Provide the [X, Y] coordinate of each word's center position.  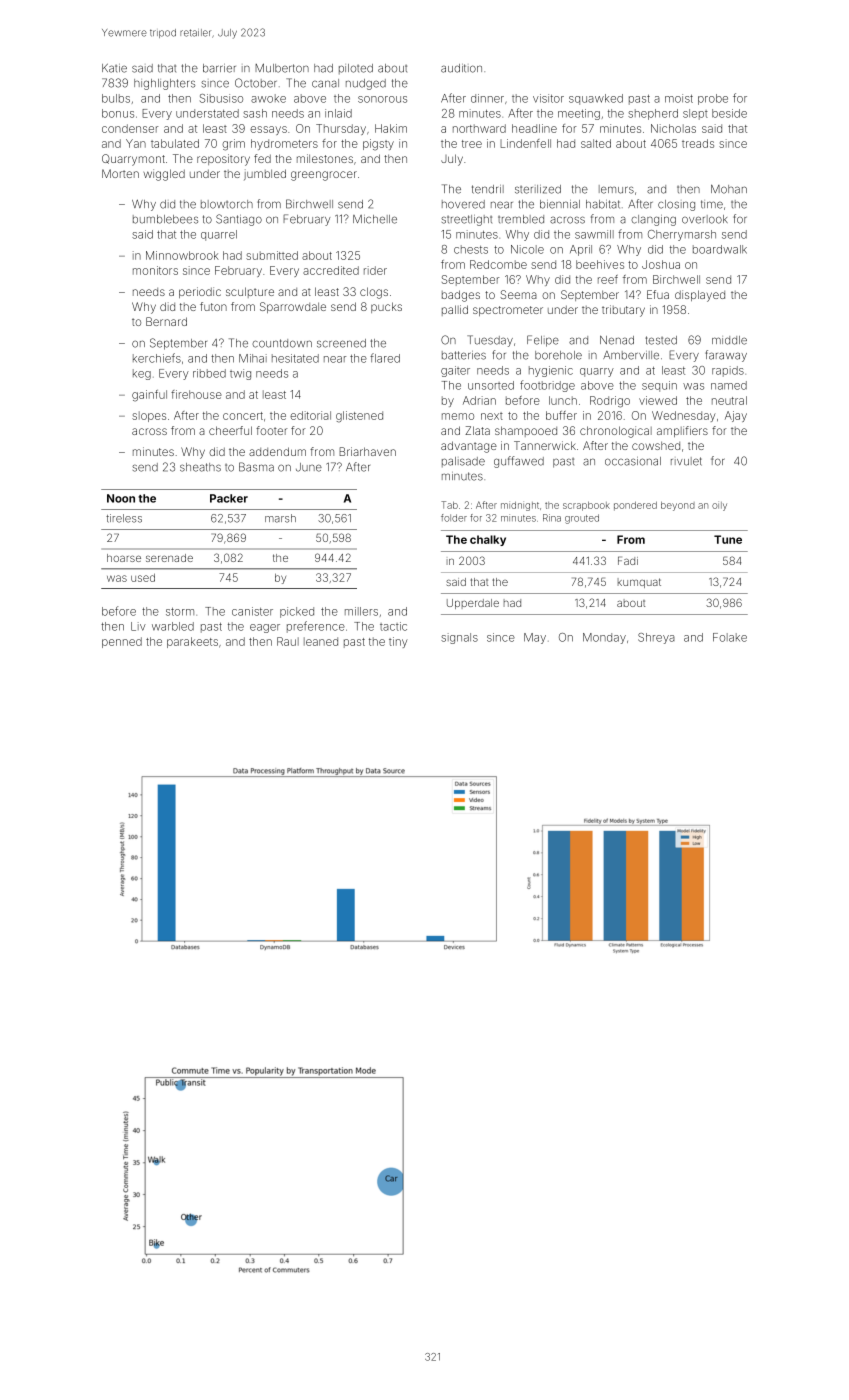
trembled [521, 219]
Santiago [239, 220]
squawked [596, 99]
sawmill [594, 234]
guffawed [519, 462]
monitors [155, 270]
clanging [653, 220]
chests [471, 249]
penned [122, 642]
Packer [229, 498]
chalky [488, 540]
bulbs [116, 98]
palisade [463, 462]
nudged [366, 84]
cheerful [230, 430]
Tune [728, 539]
